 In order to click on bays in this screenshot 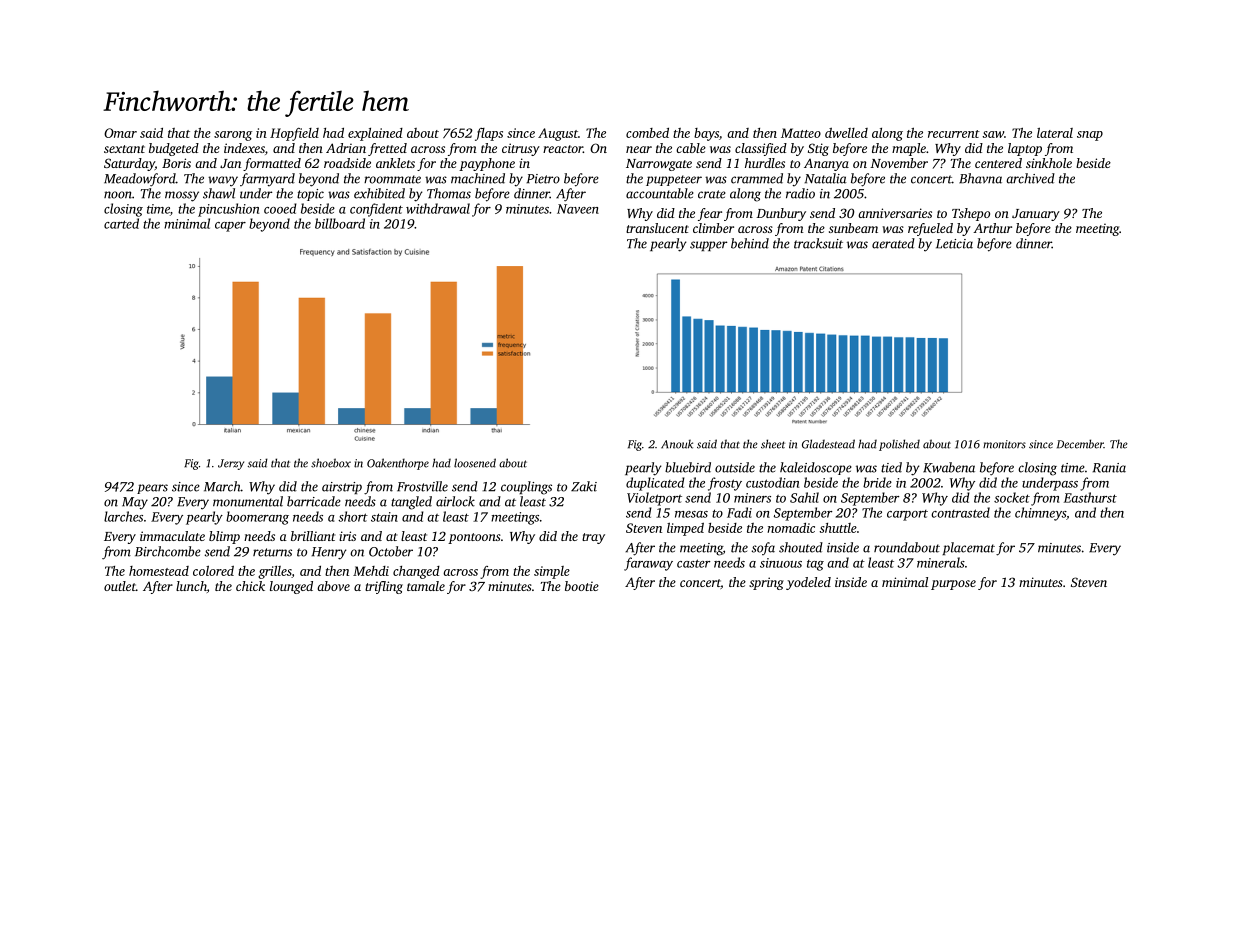, I will do `click(706, 134)`.
